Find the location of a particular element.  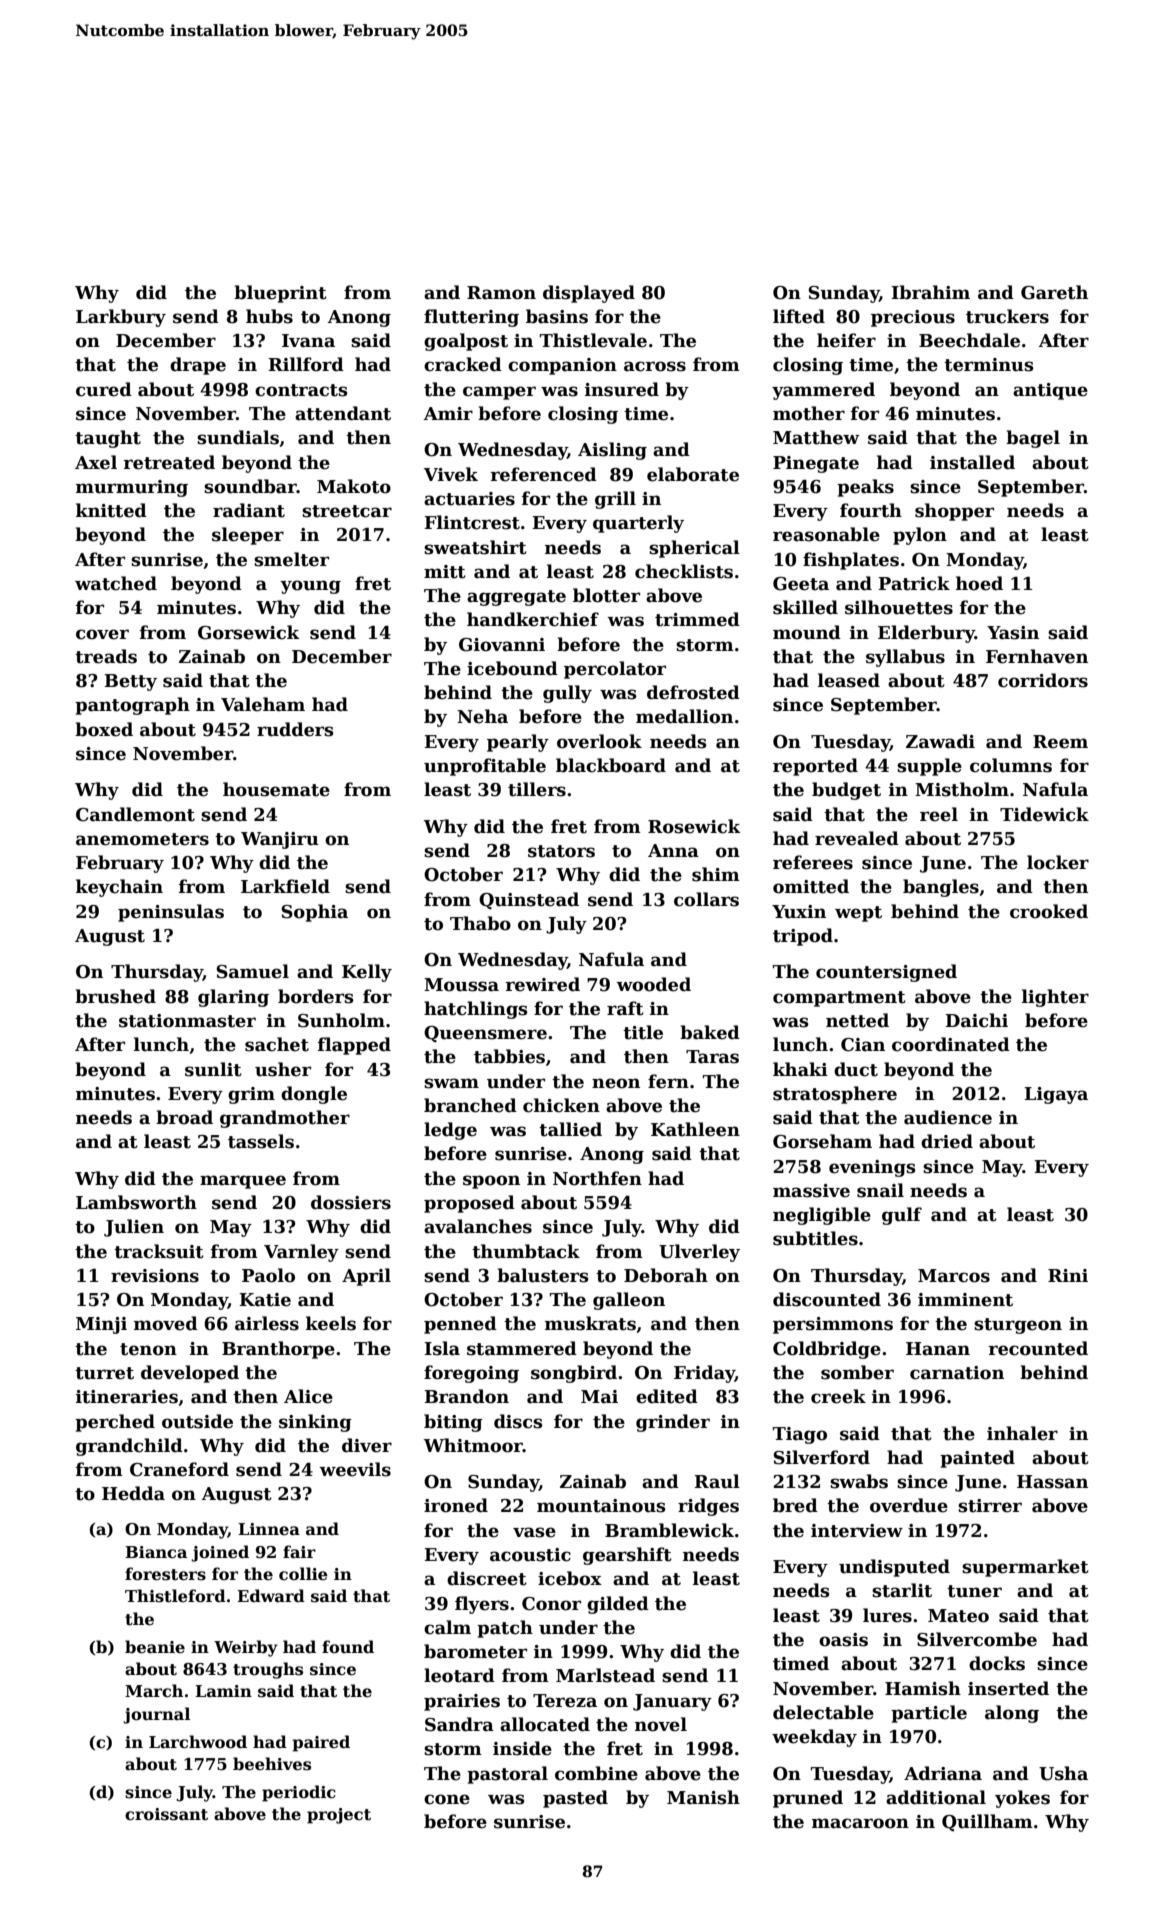

lifted is located at coordinates (799, 316).
